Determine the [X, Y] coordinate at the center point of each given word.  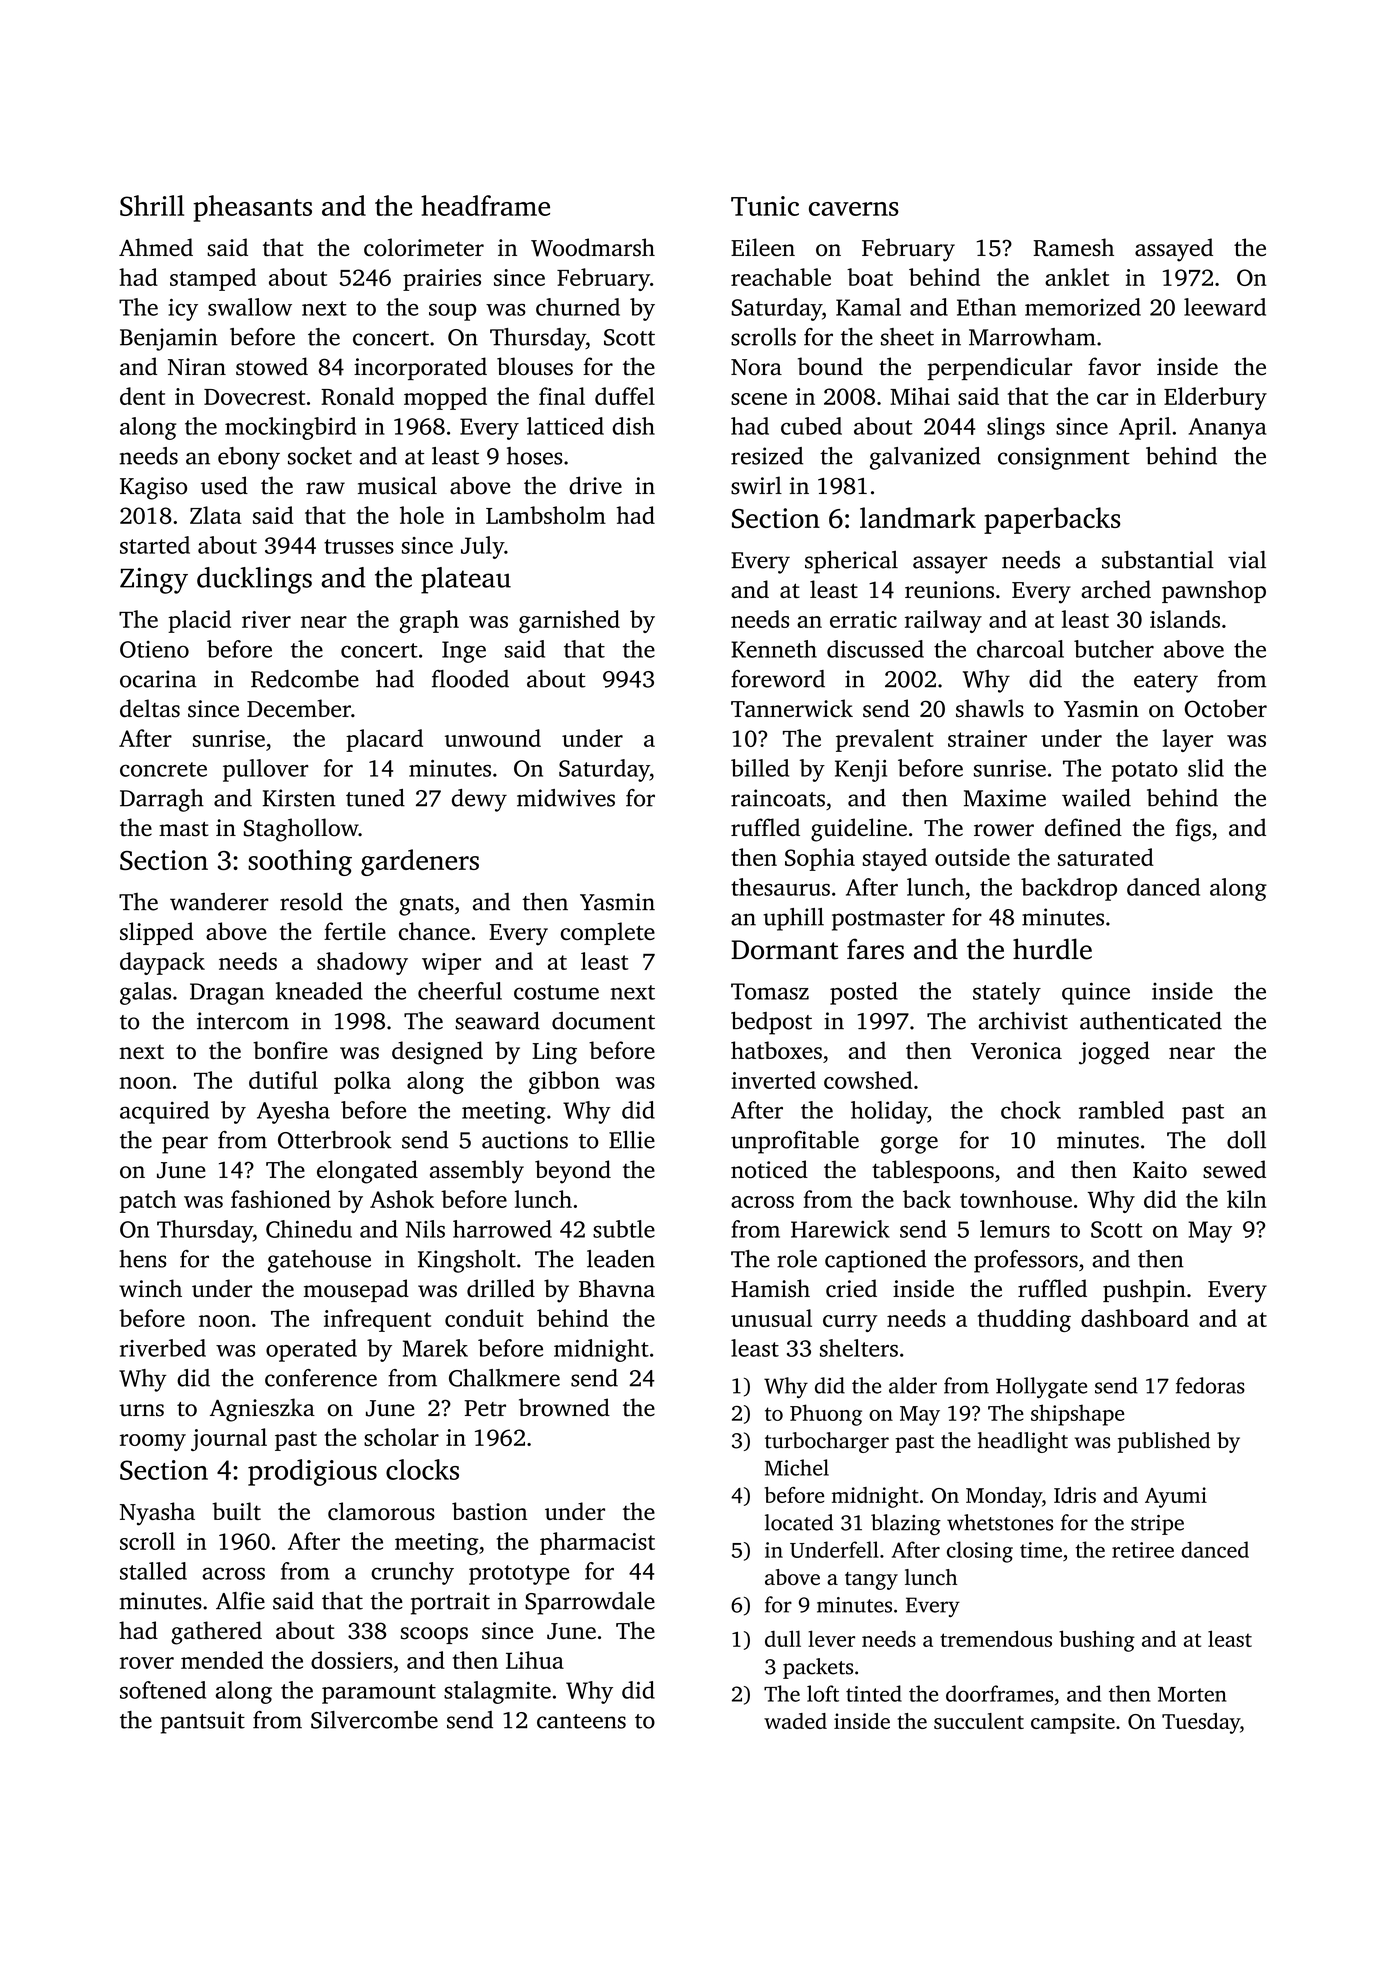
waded [795, 1721]
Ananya [1227, 429]
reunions [949, 590]
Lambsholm [546, 515]
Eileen [763, 247]
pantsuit [203, 1722]
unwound [493, 738]
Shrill [152, 205]
